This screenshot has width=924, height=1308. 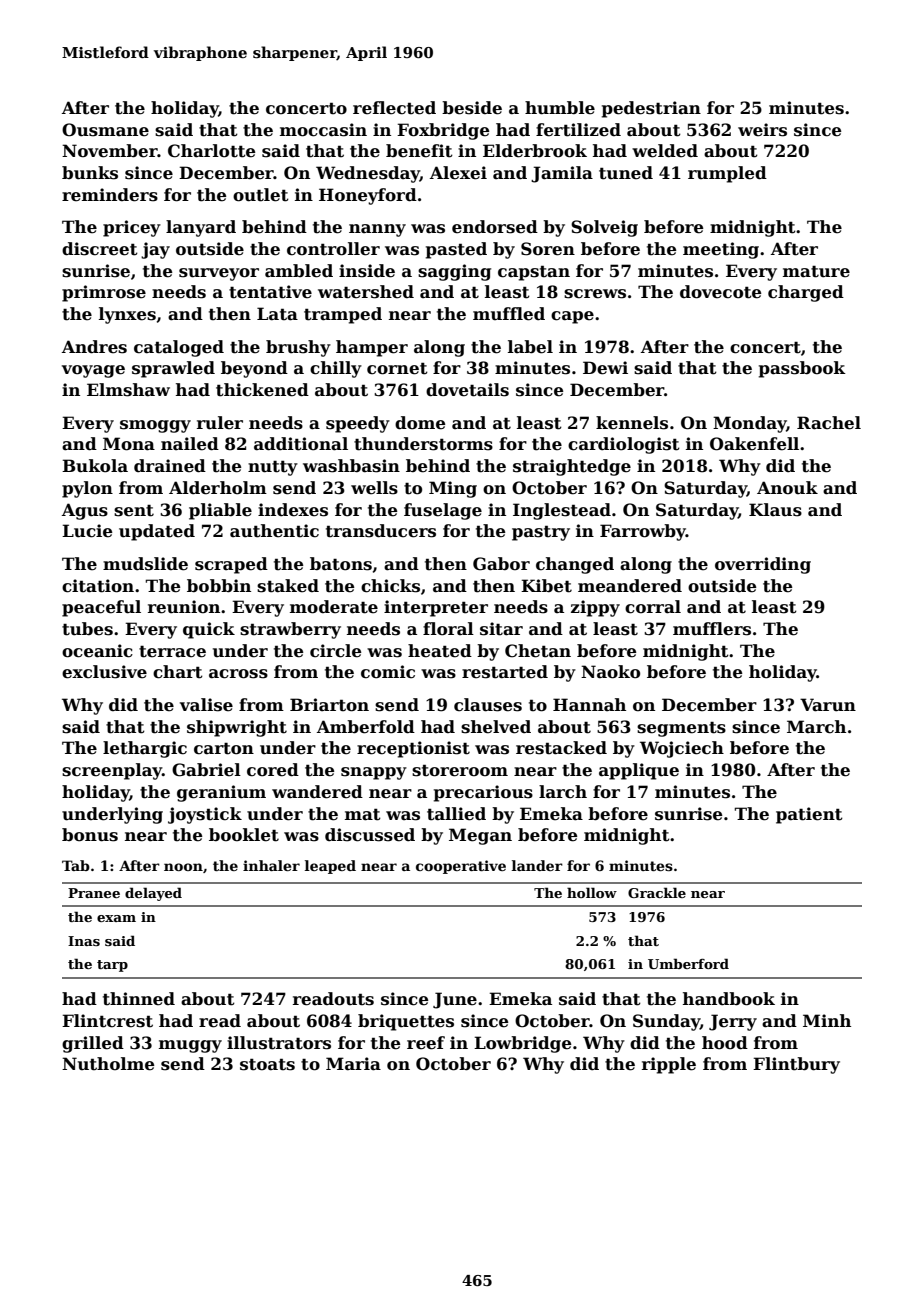 What do you see at coordinates (762, 130) in the screenshot?
I see `weirs` at bounding box center [762, 130].
